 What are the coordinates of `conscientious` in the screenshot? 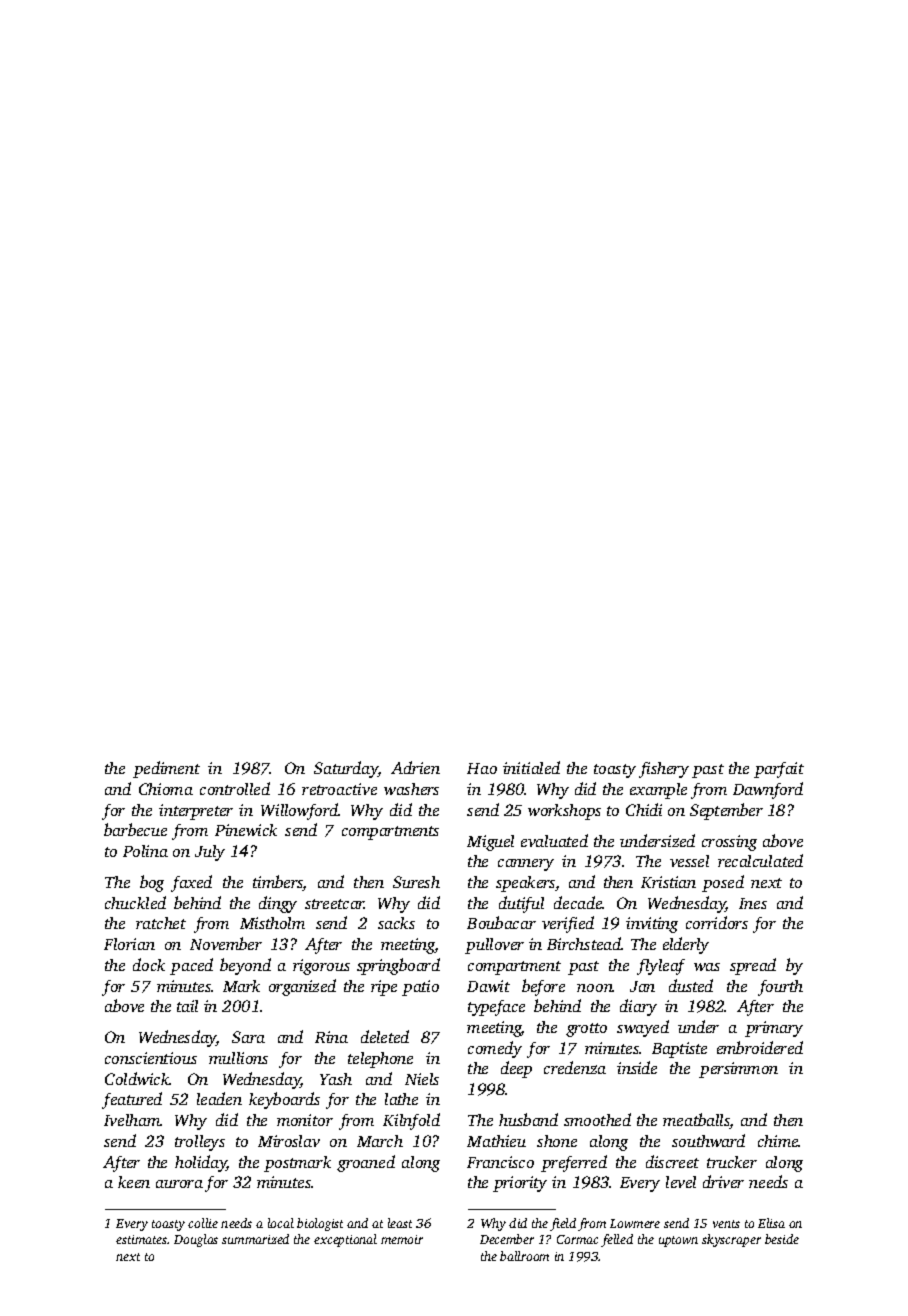 It's located at (151, 1058).
